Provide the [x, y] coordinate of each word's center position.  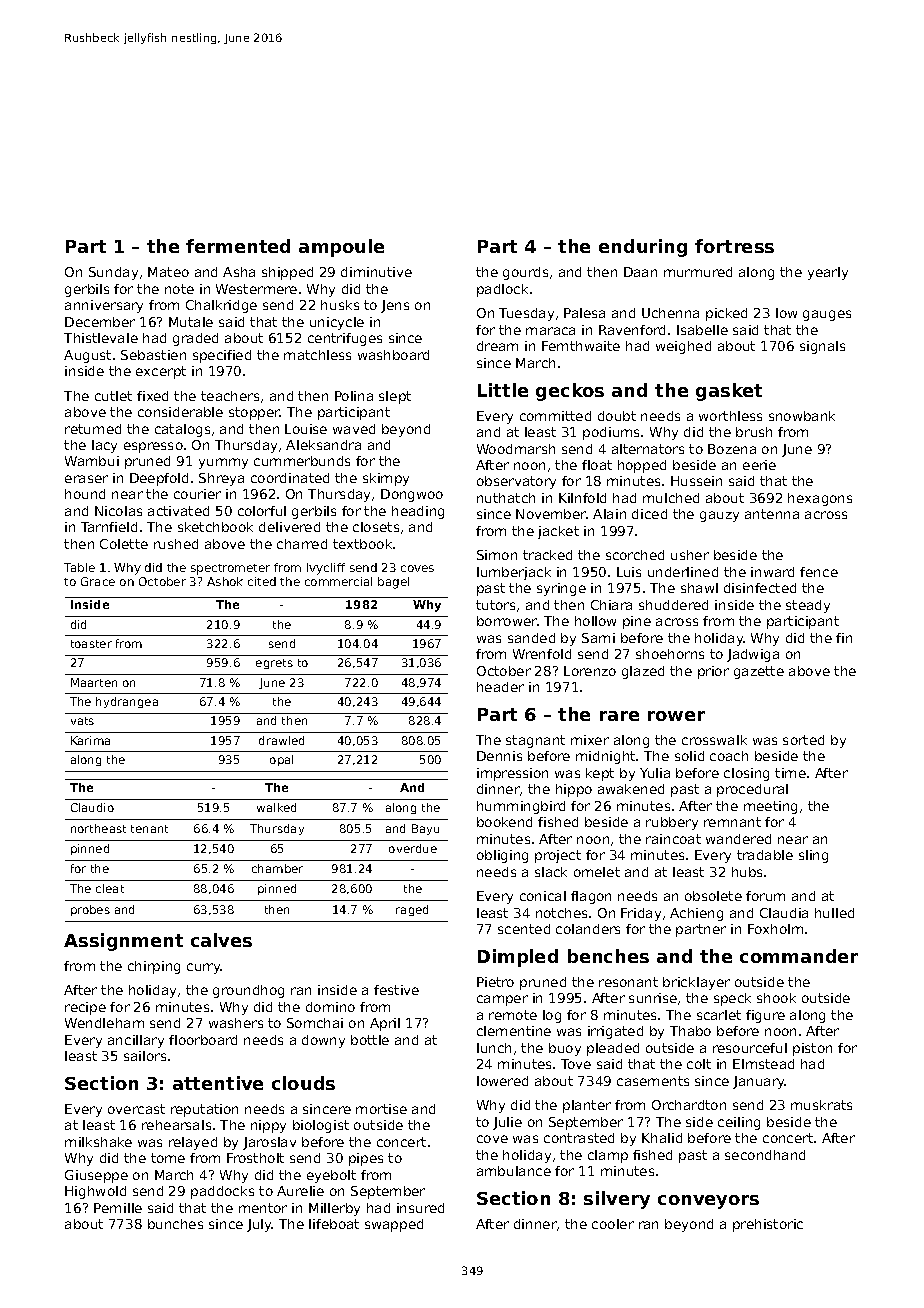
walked [276, 807]
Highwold [95, 1192]
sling [813, 856]
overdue [413, 848]
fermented [238, 246]
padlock [502, 290]
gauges [827, 315]
